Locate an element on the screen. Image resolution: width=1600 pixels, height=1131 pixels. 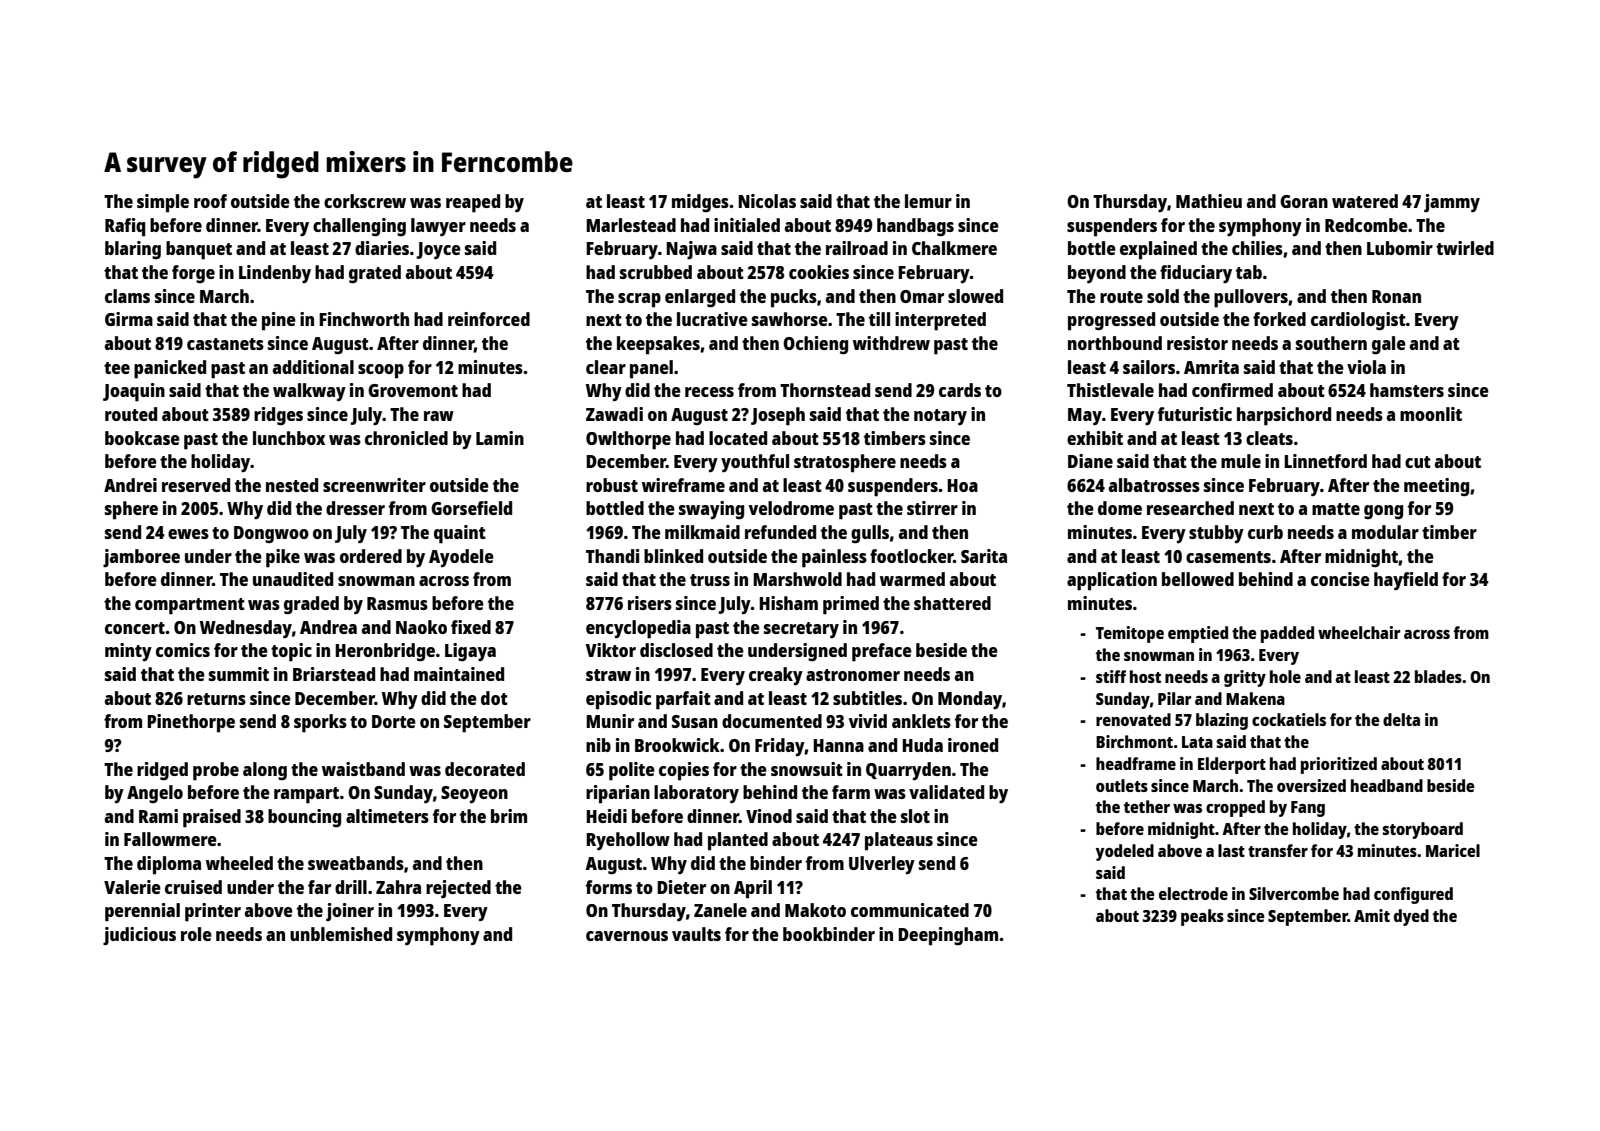
astronomer is located at coordinates (853, 675).
